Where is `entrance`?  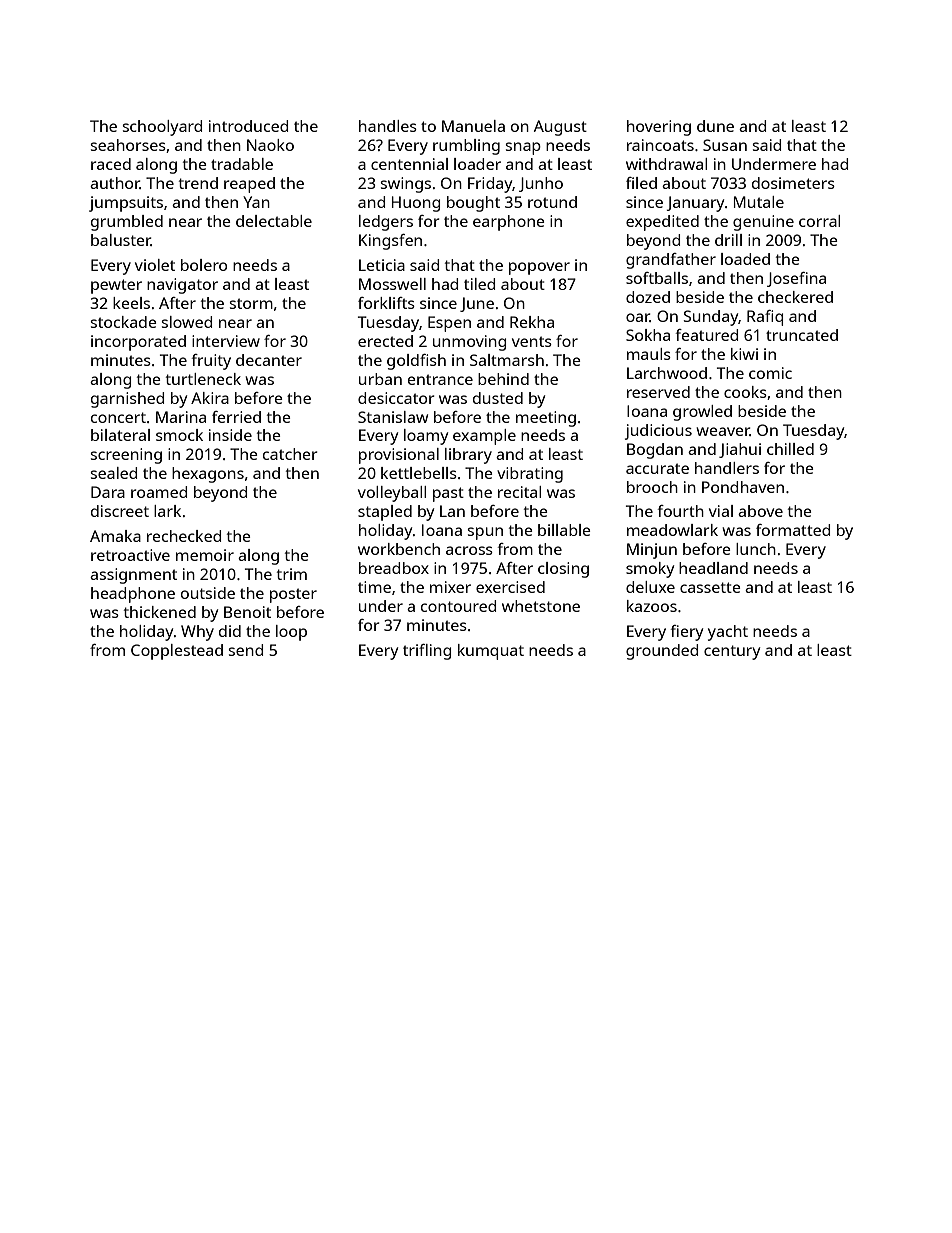 entrance is located at coordinates (440, 379).
